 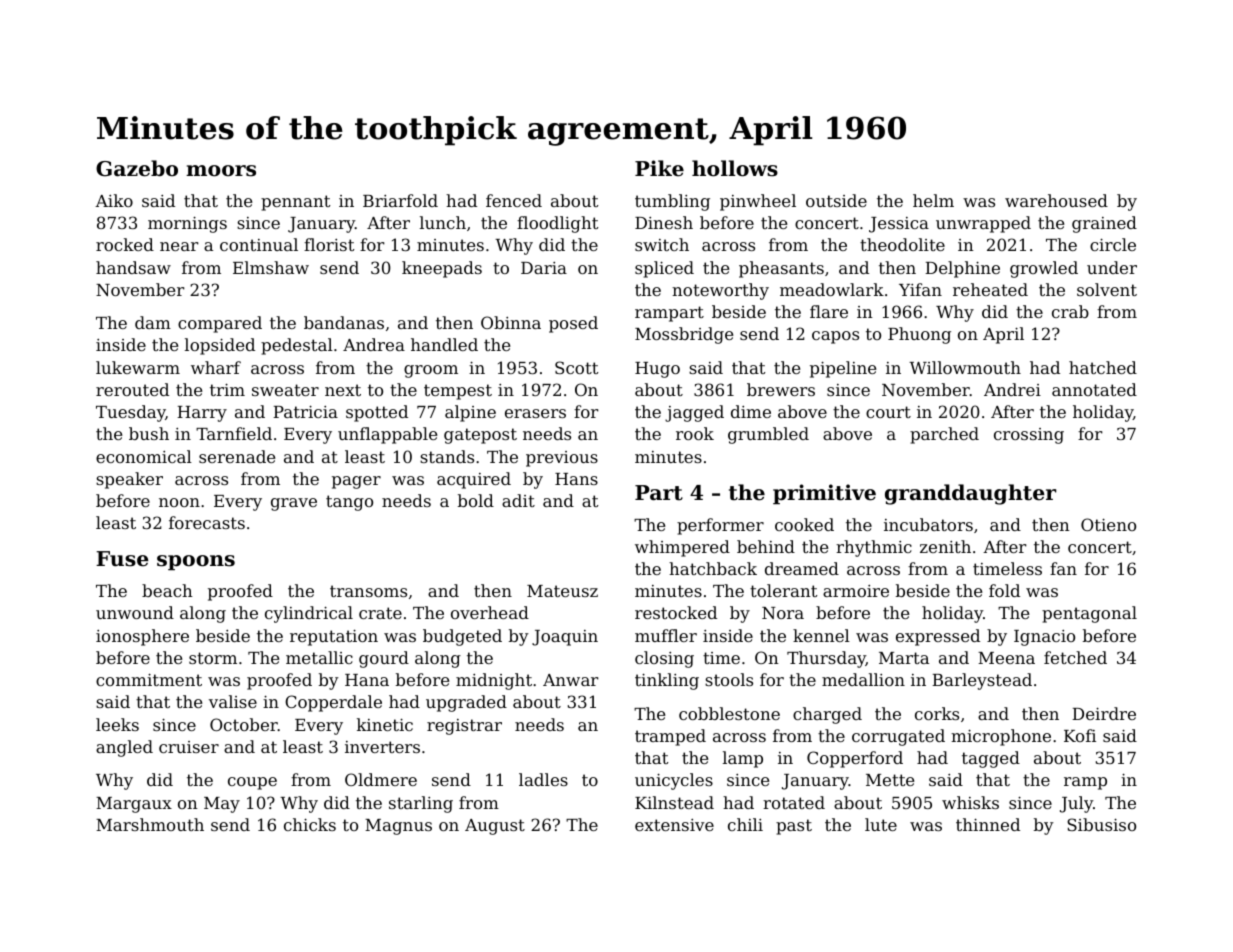 What do you see at coordinates (657, 370) in the image?
I see `Hugo` at bounding box center [657, 370].
